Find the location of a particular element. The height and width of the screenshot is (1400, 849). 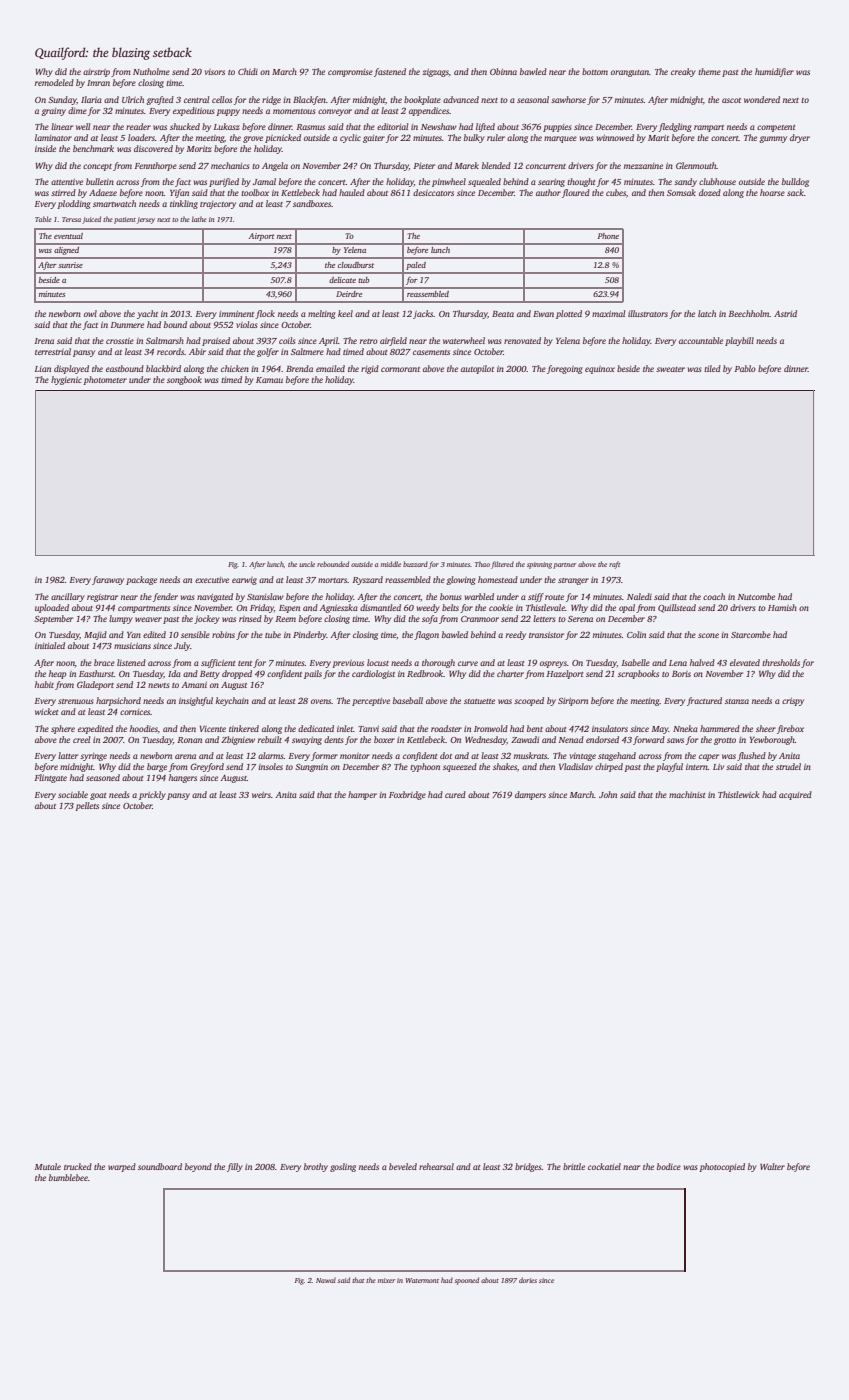

sunrise is located at coordinates (70, 265).
